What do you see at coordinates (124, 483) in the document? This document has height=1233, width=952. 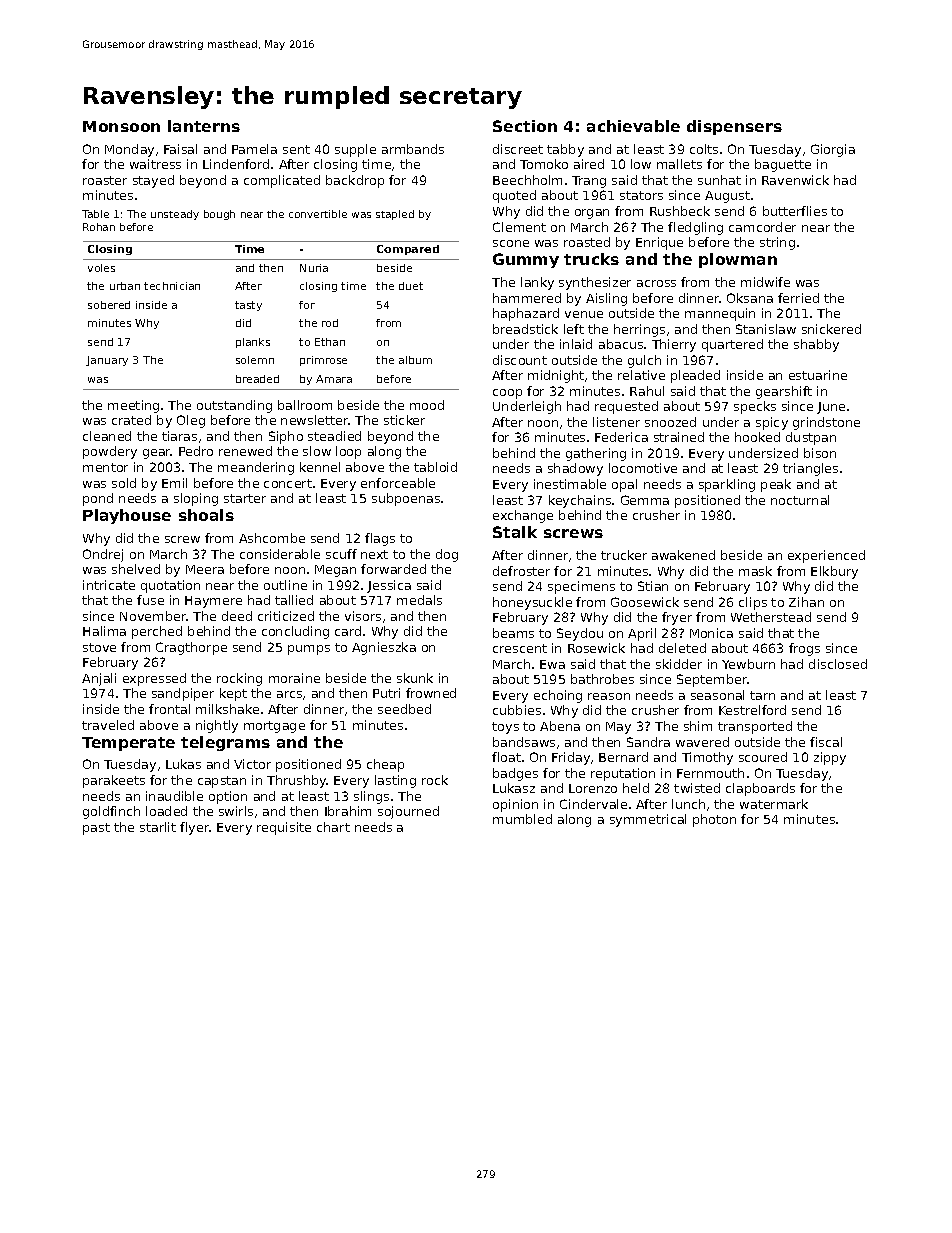 I see `sold` at bounding box center [124, 483].
